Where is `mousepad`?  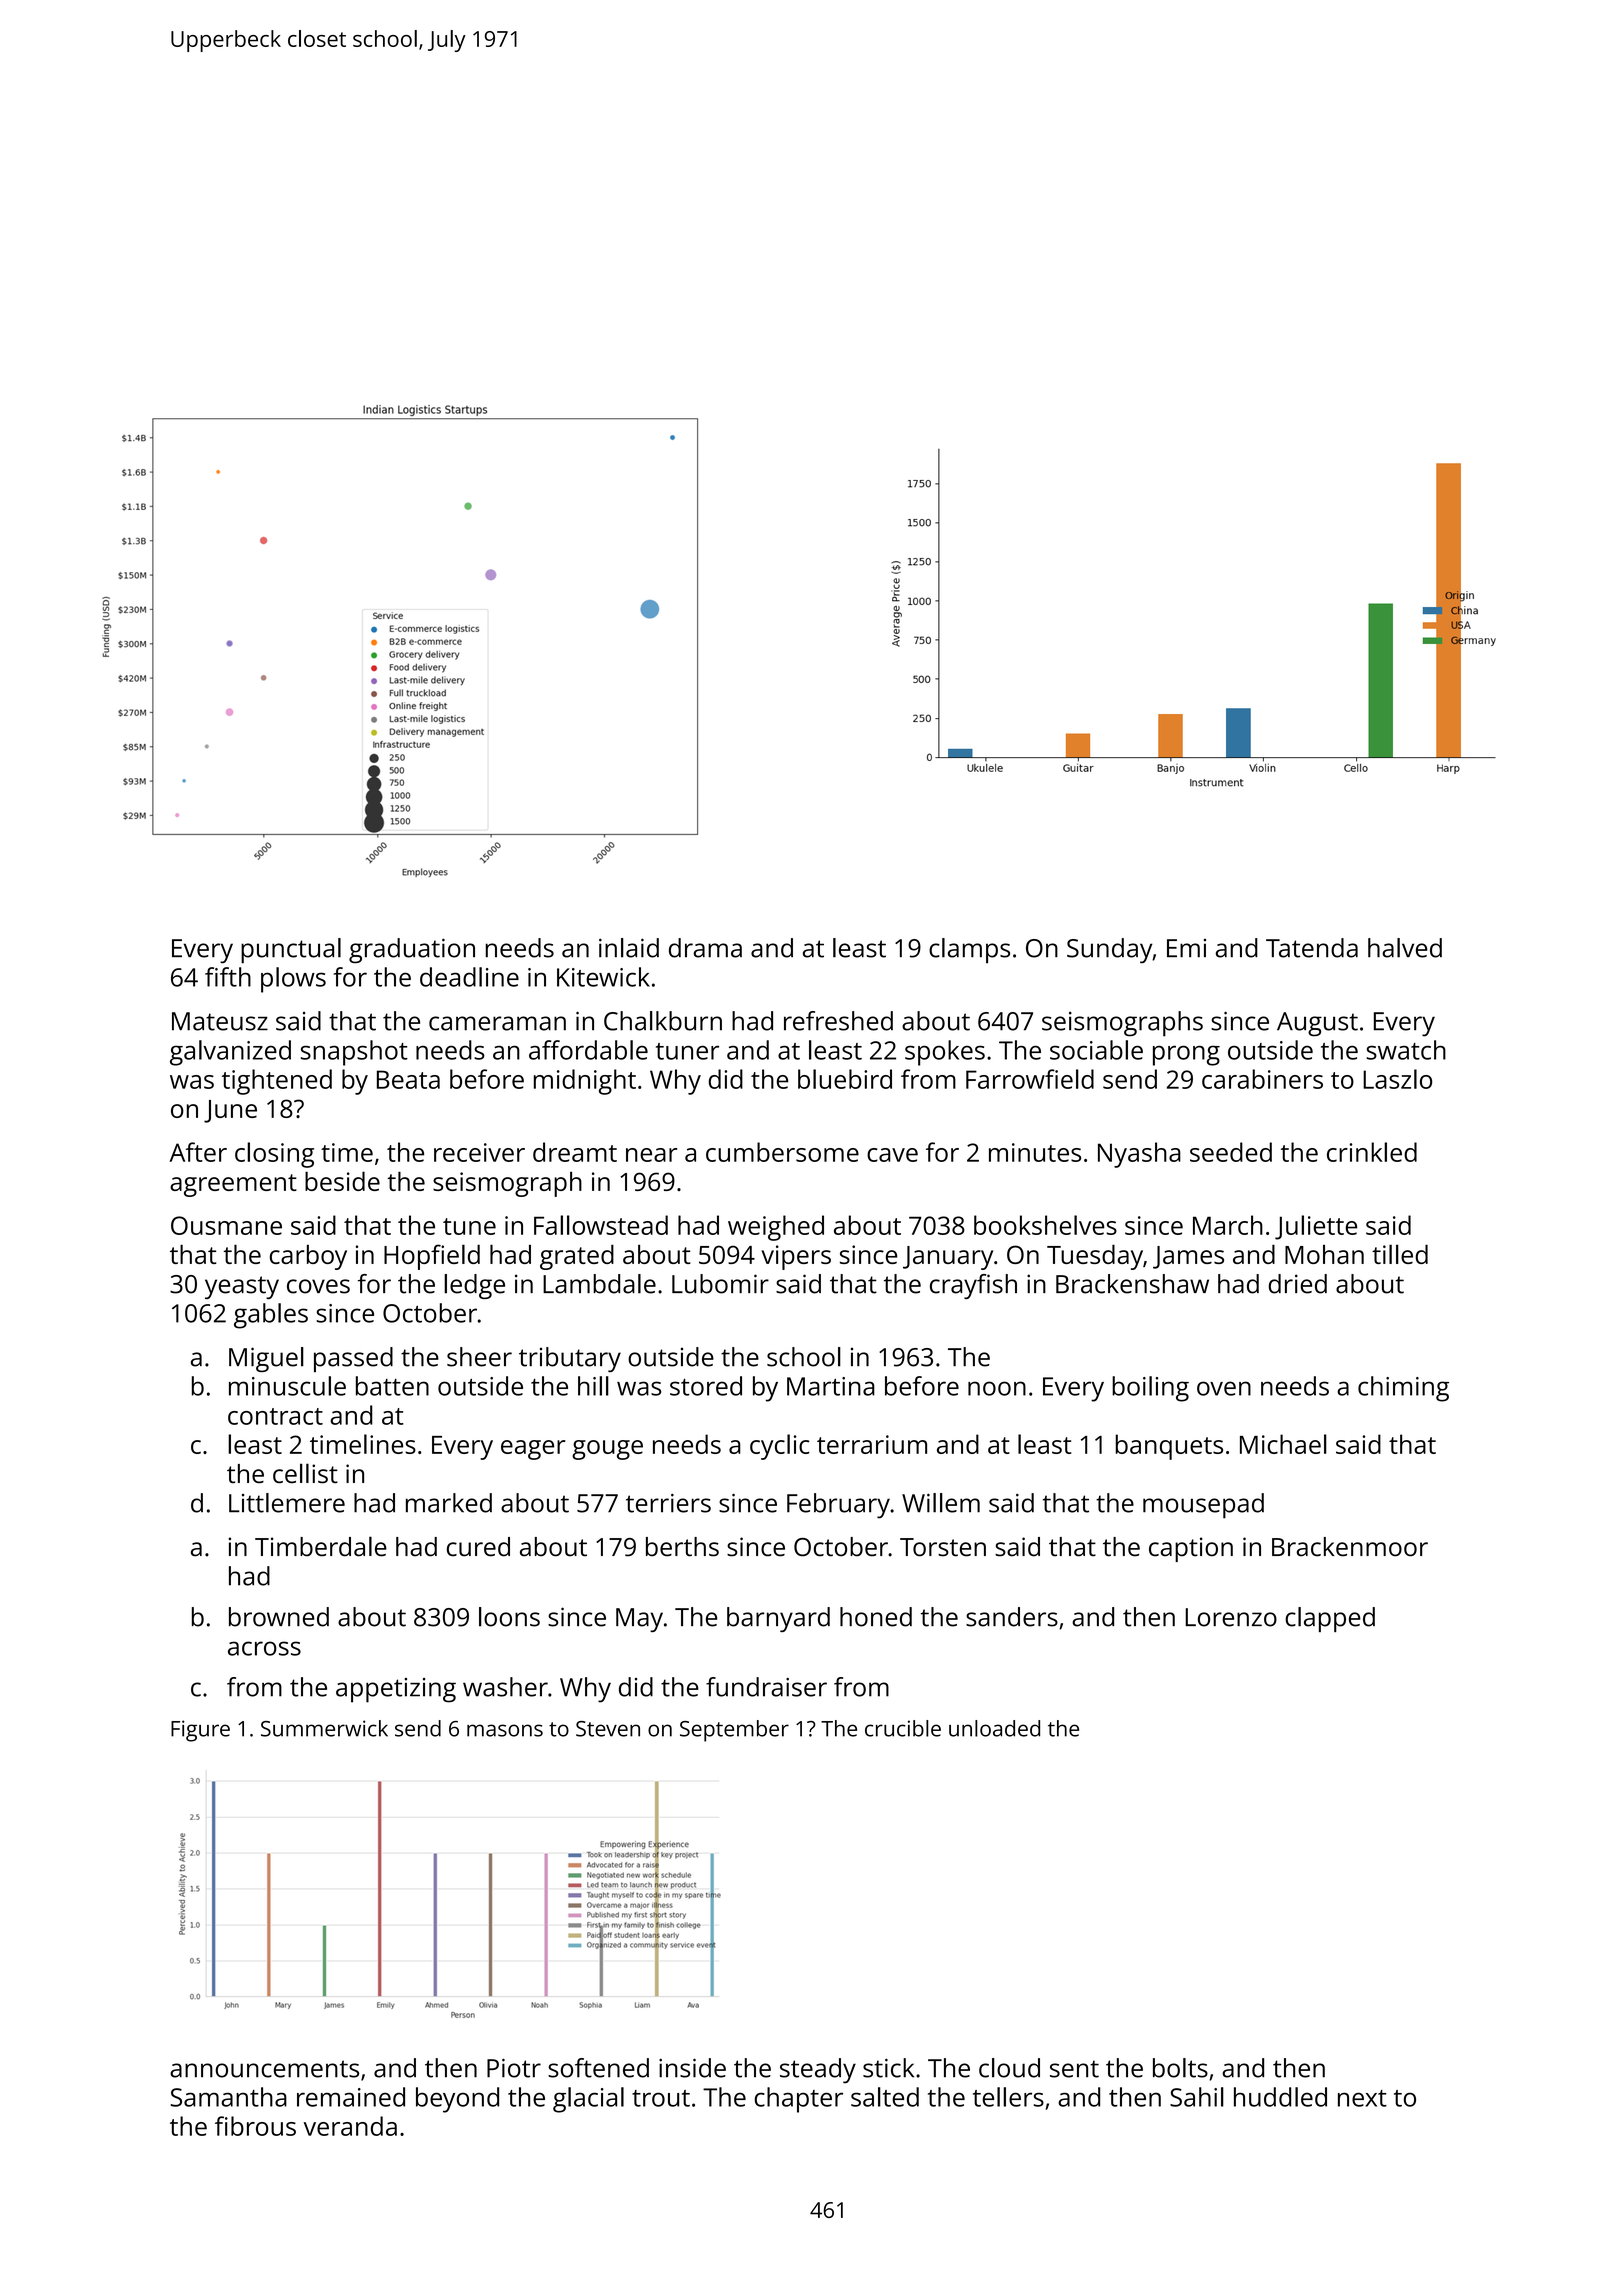
mousepad is located at coordinates (1203, 1506).
